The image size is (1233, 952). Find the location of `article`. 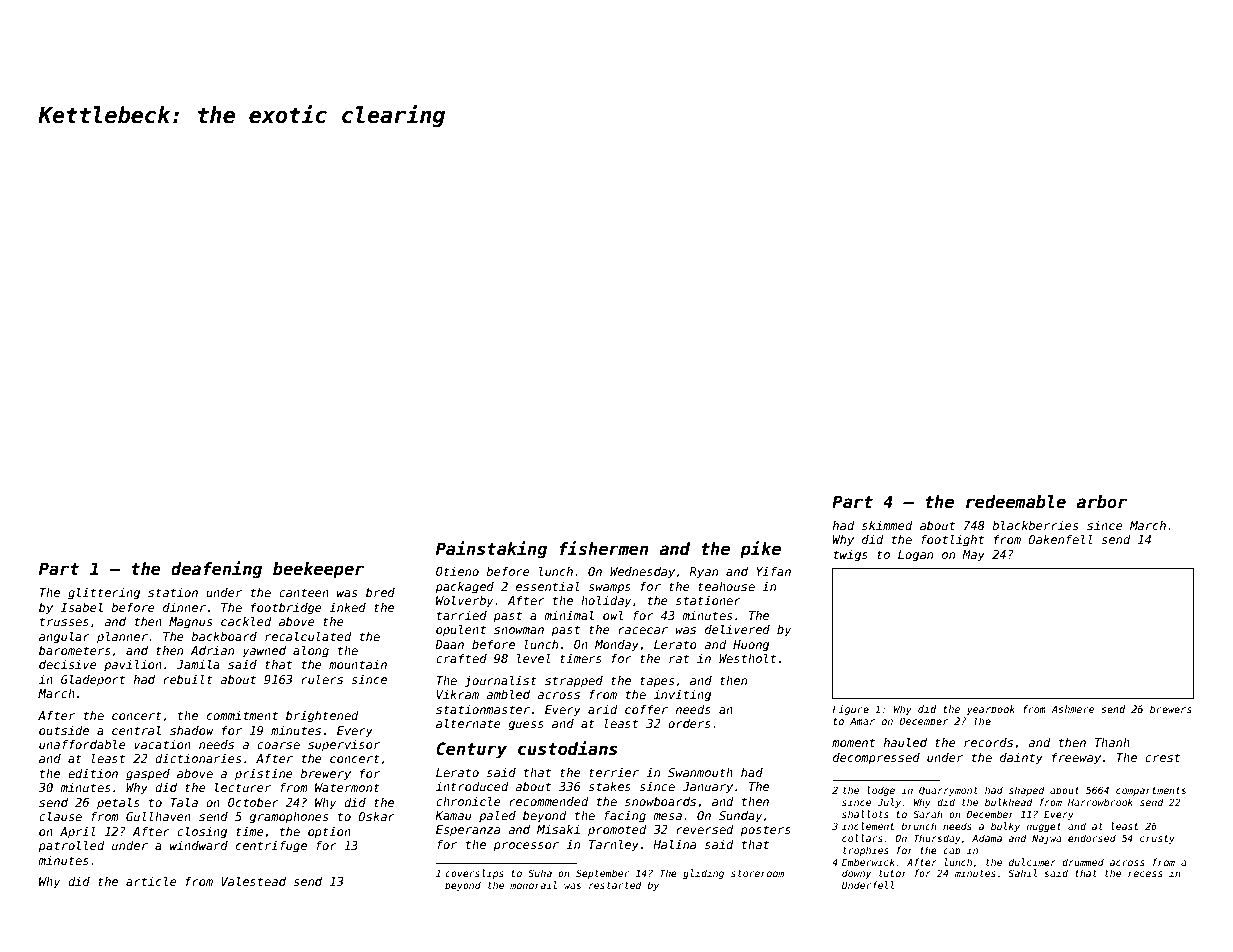

article is located at coordinates (151, 881).
